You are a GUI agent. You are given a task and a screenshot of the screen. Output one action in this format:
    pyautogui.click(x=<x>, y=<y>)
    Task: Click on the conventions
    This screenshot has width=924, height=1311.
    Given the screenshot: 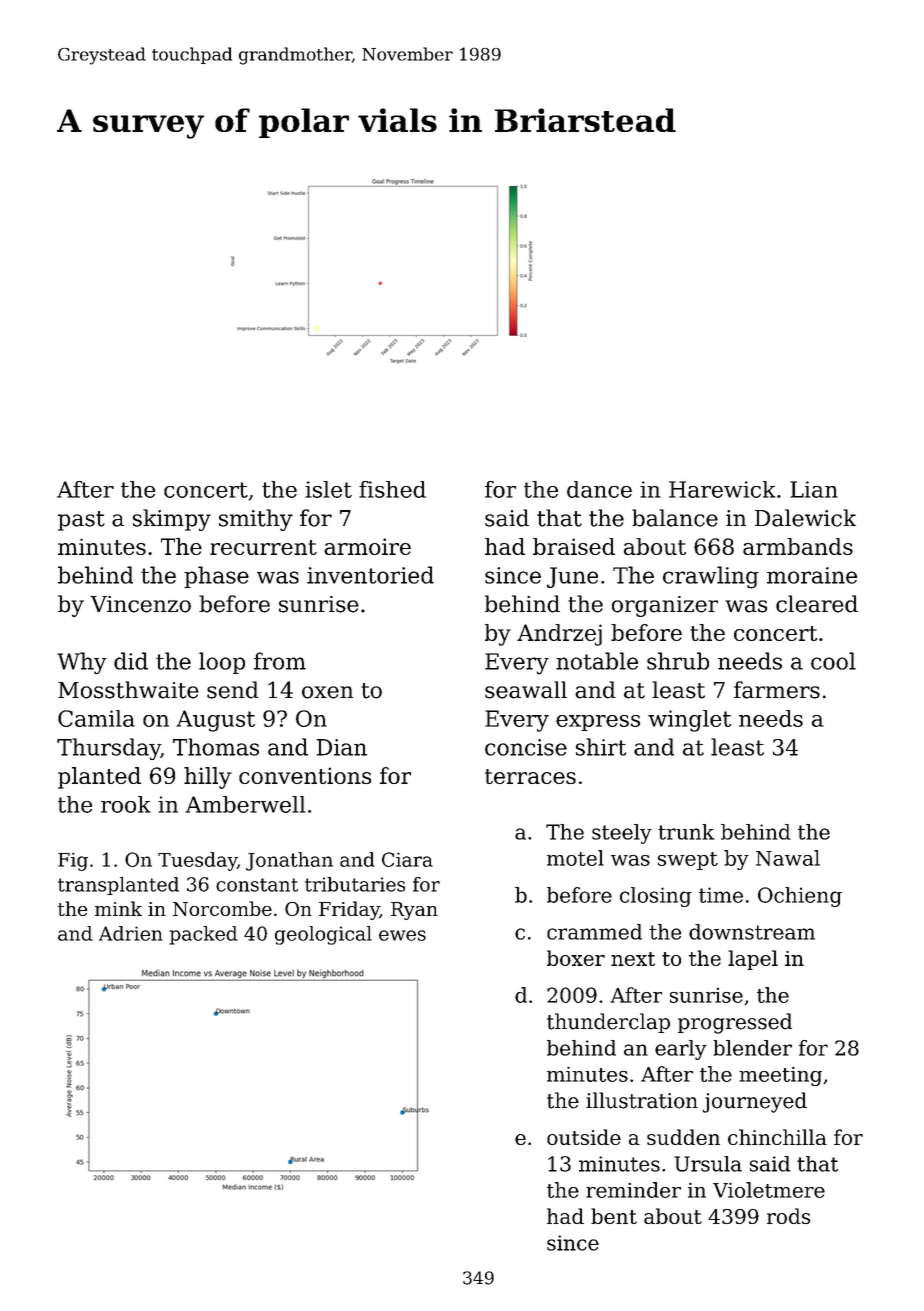 What is the action you would take?
    pyautogui.click(x=305, y=775)
